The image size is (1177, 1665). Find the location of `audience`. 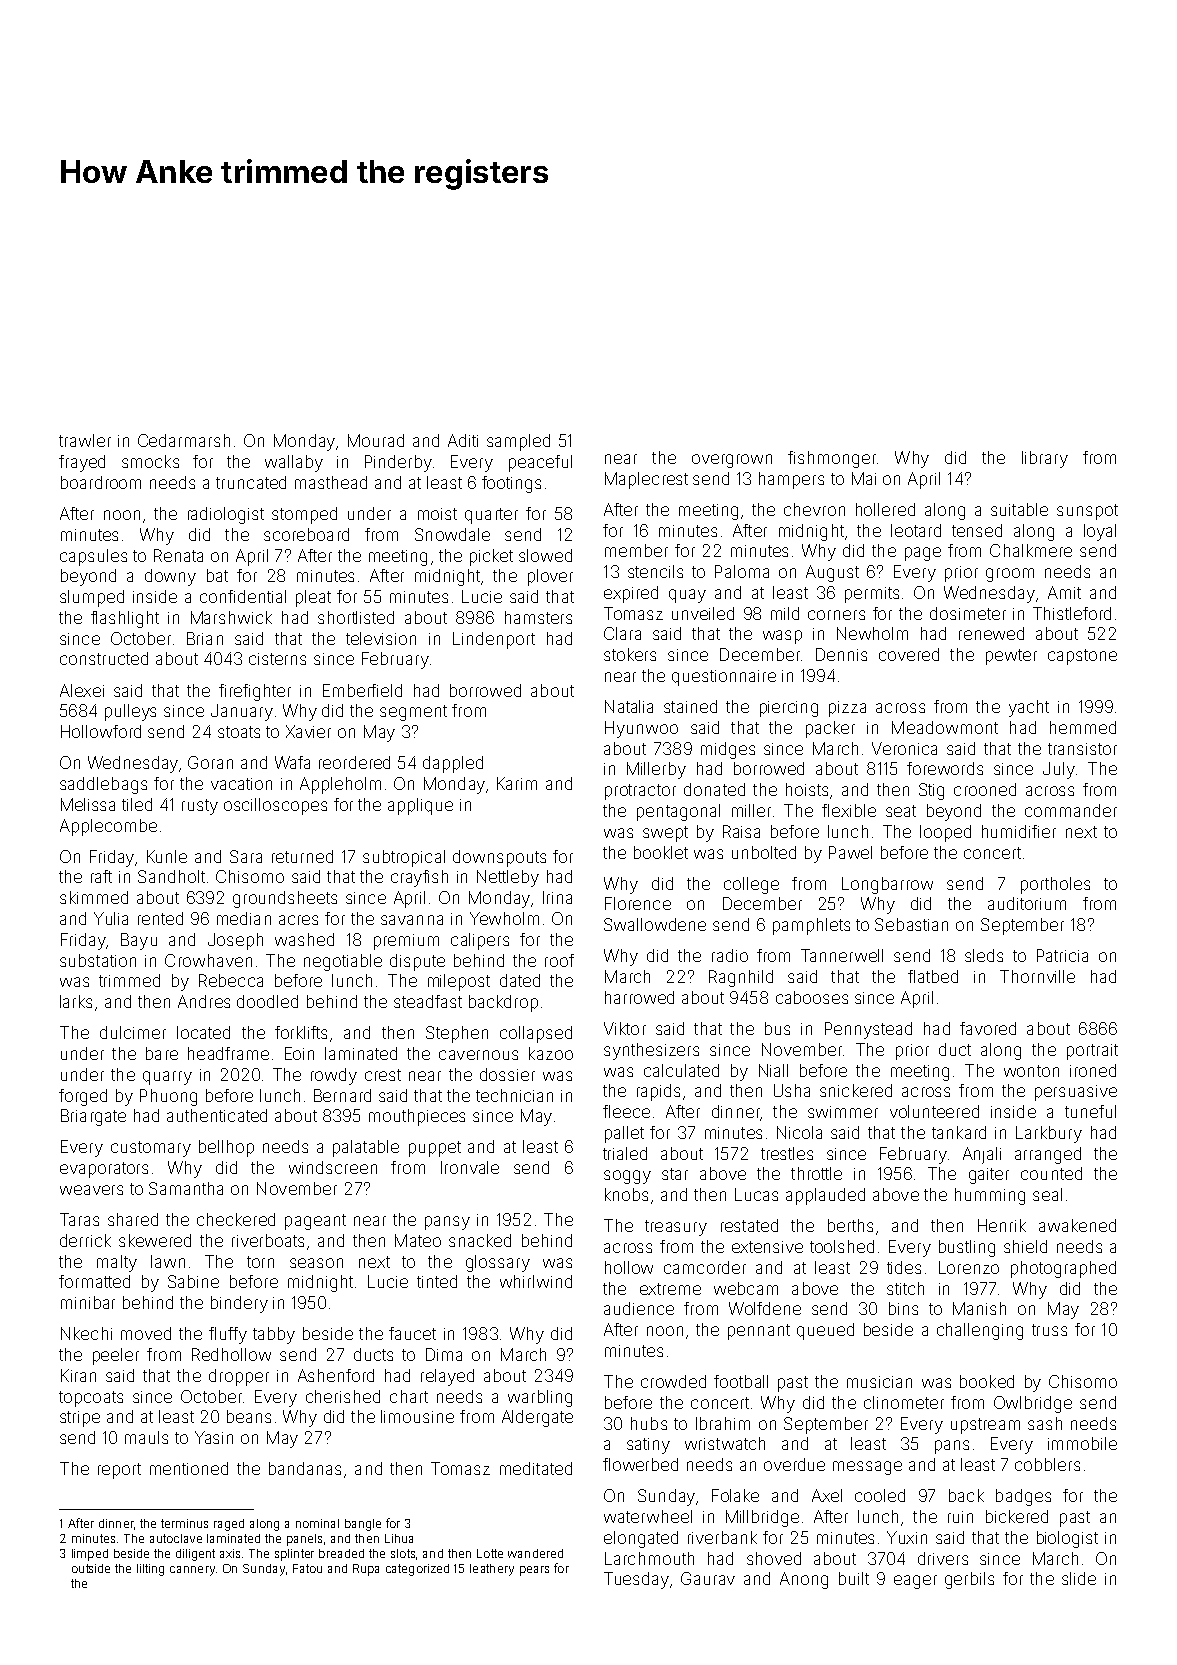

audience is located at coordinates (639, 1308).
